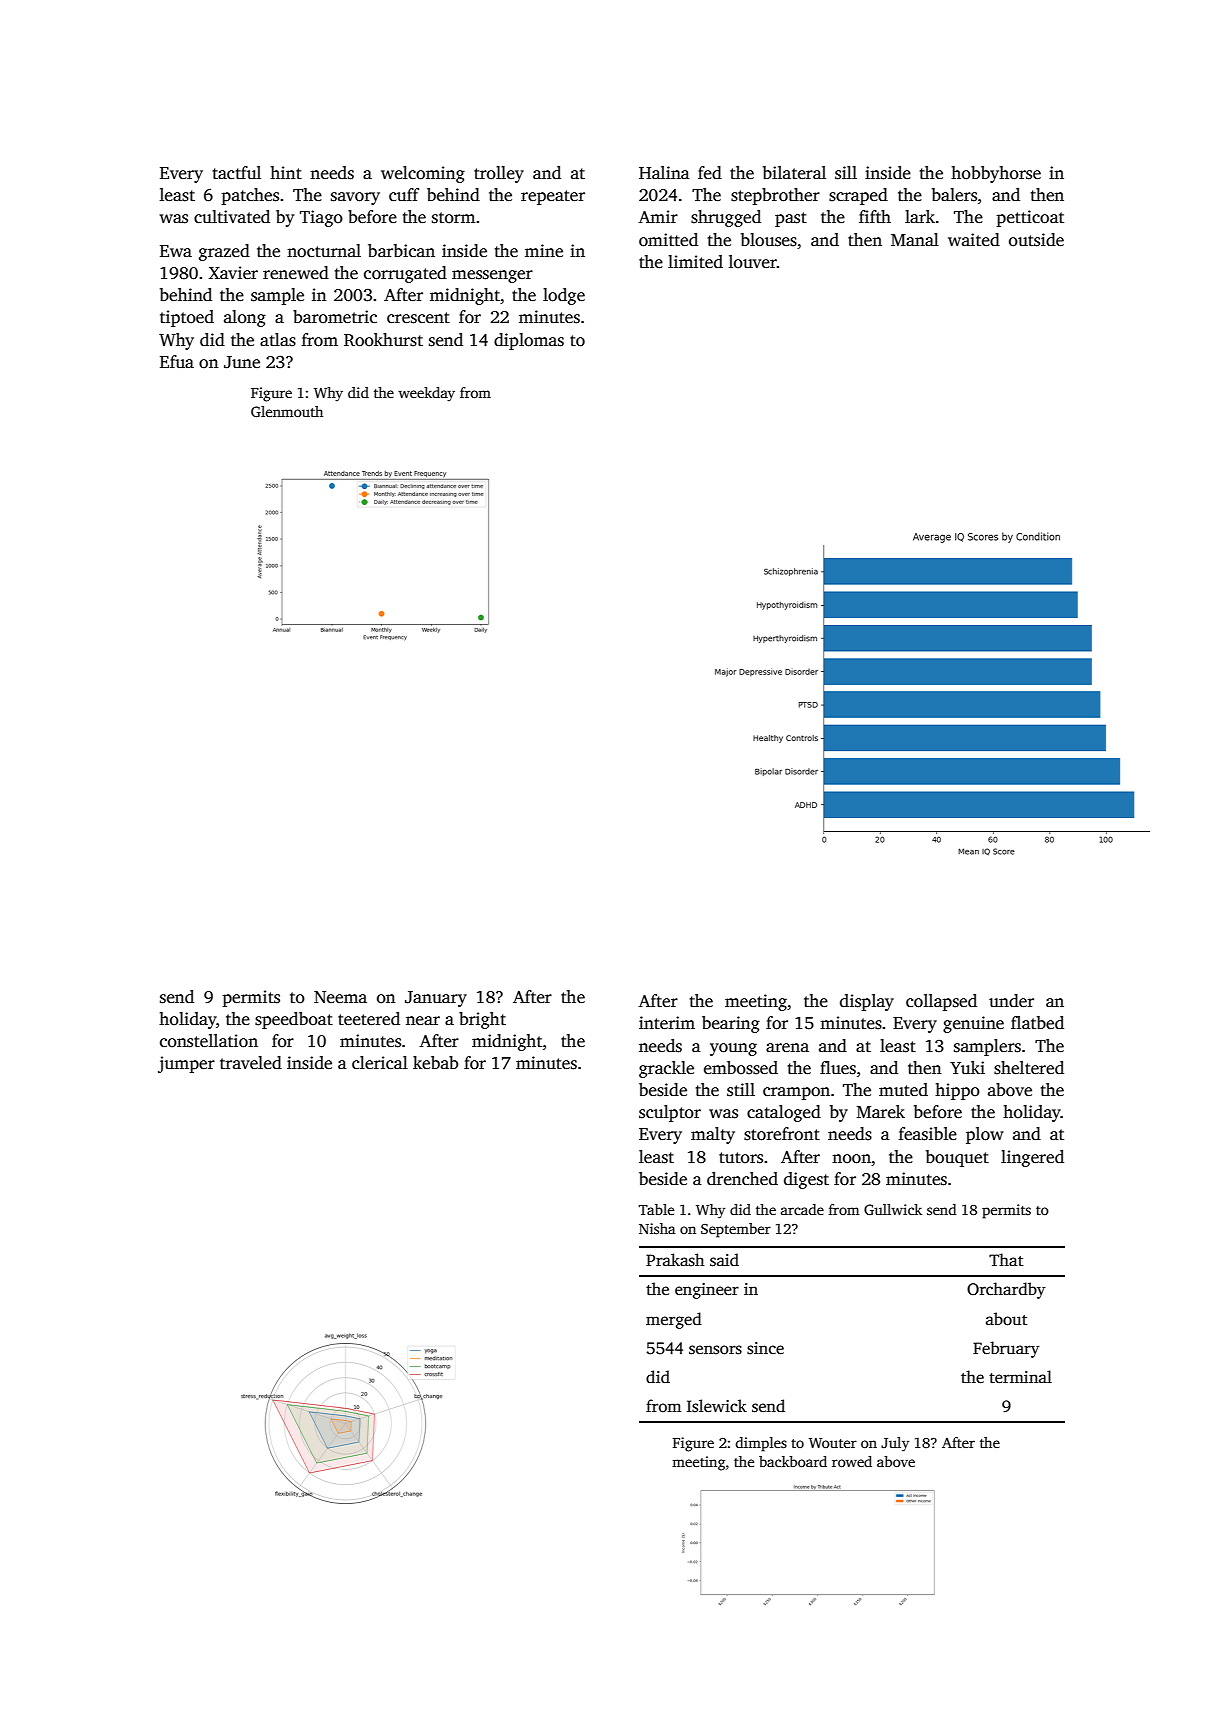  I want to click on tactful, so click(237, 173).
